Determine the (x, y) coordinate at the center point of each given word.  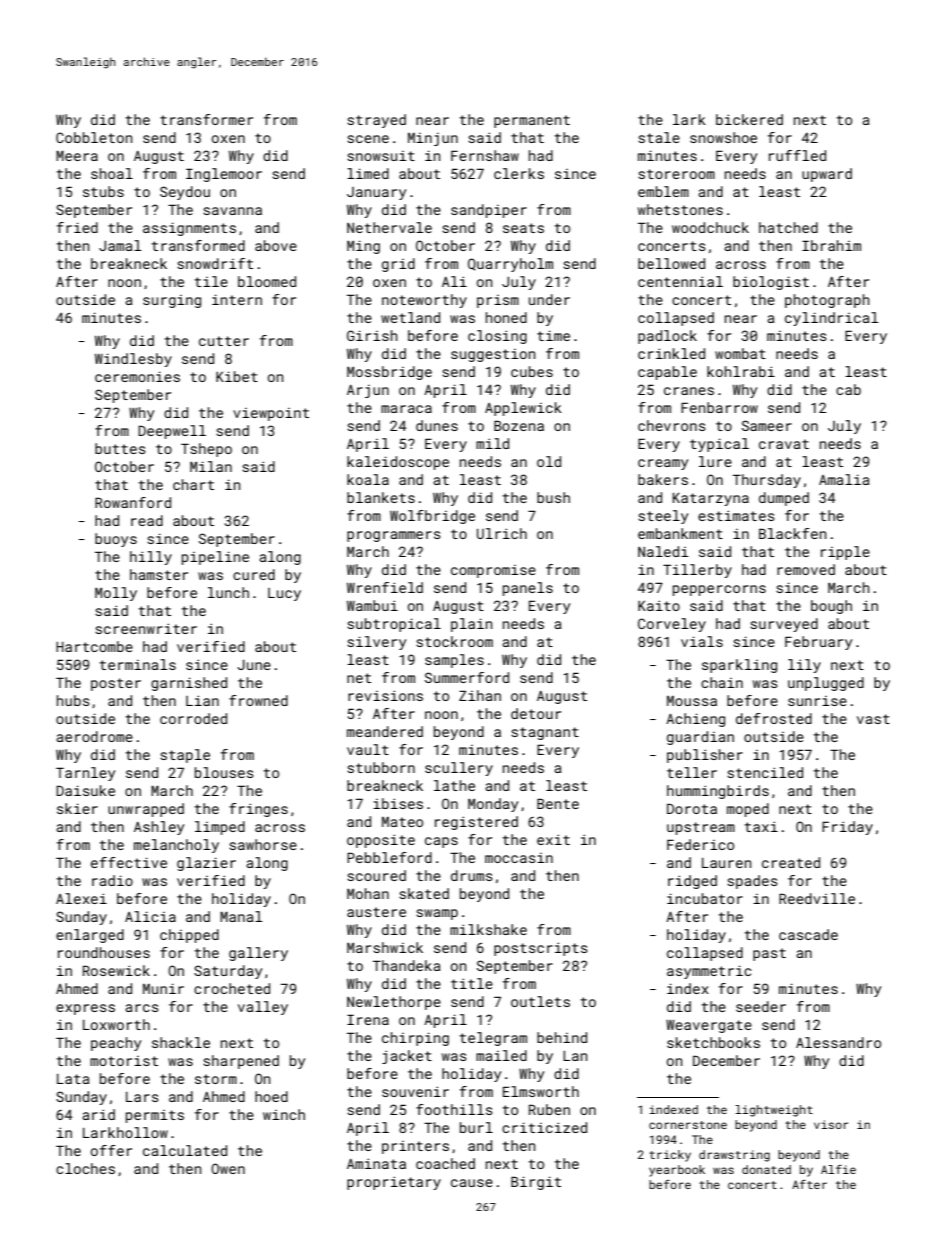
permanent (532, 121)
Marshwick (385, 947)
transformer (206, 119)
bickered (749, 119)
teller (692, 772)
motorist (124, 1061)
